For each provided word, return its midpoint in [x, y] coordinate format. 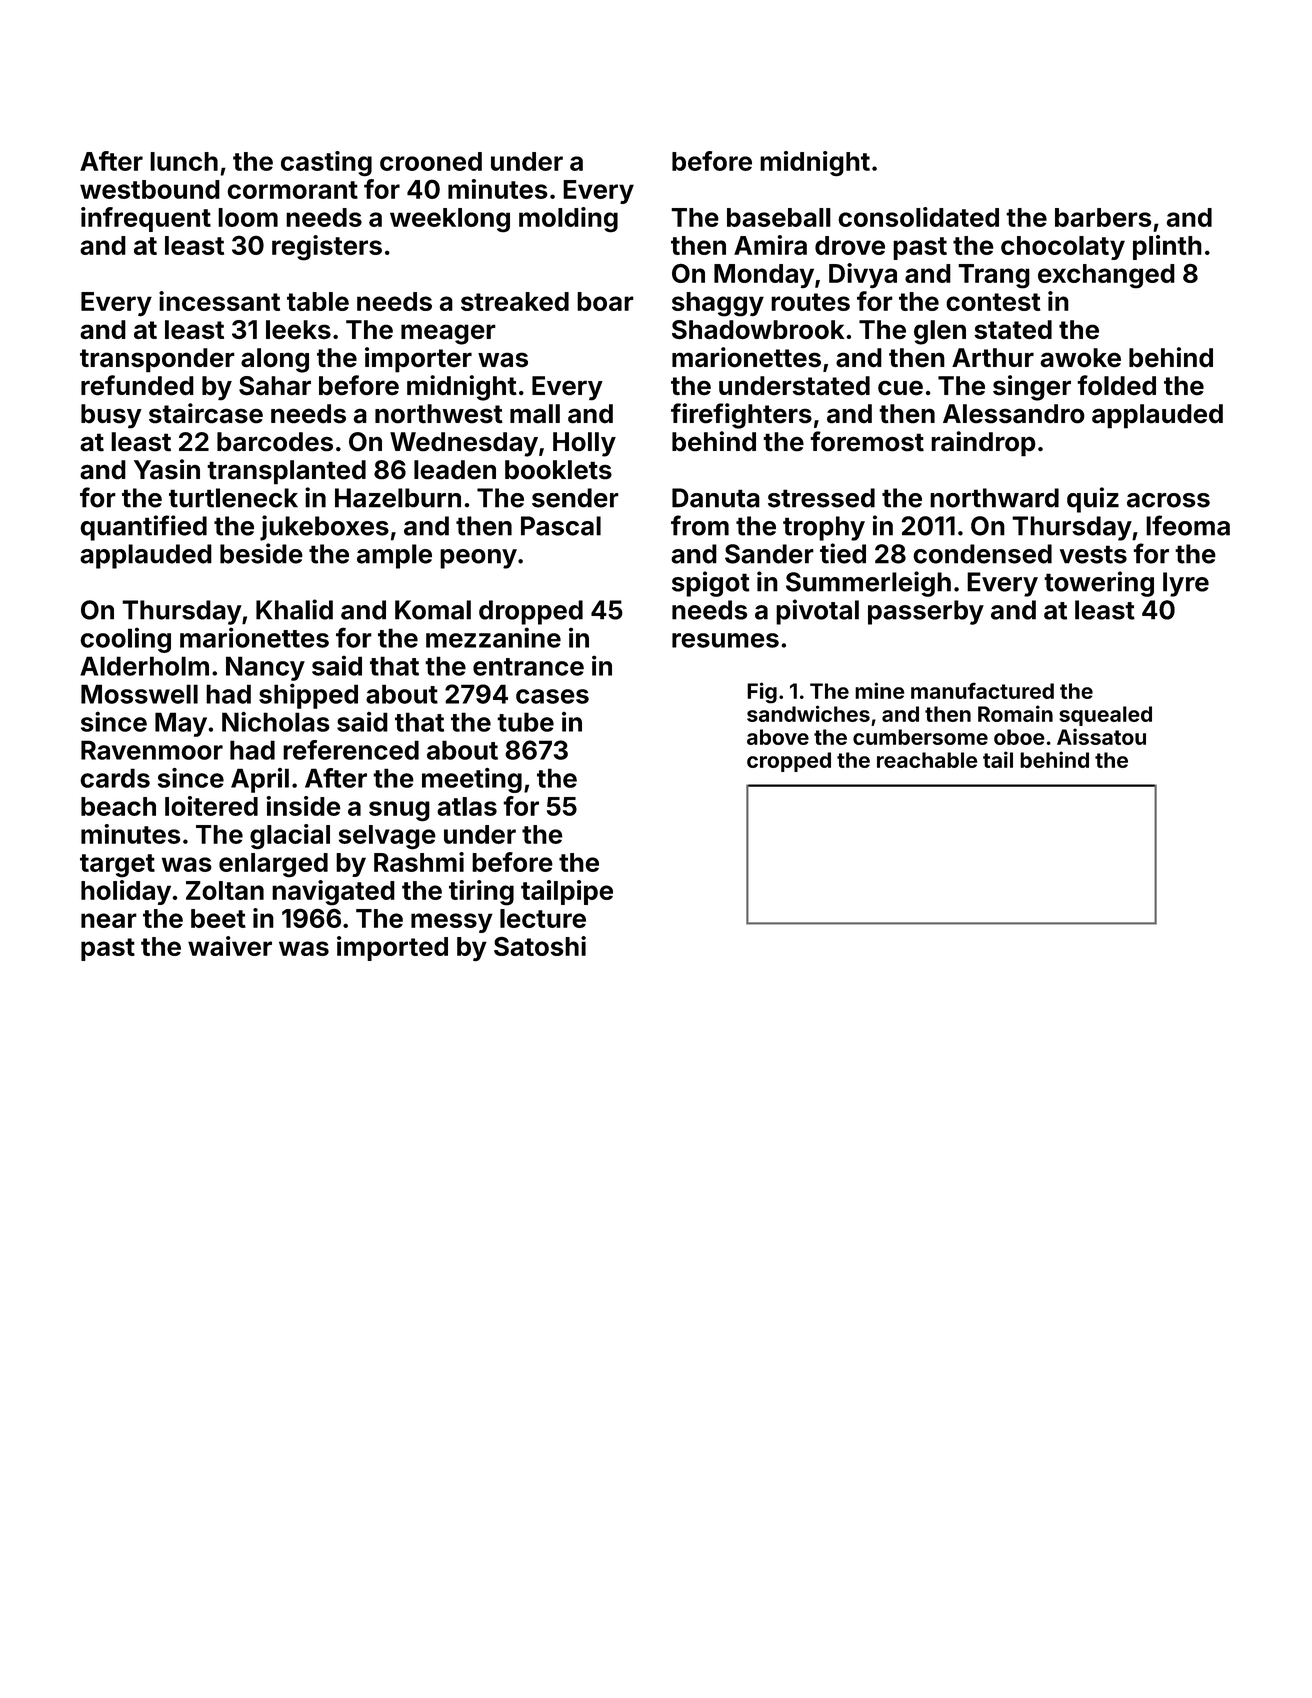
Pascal [561, 526]
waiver [230, 946]
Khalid [294, 609]
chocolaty [1063, 248]
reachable [927, 760]
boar [605, 301]
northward [994, 498]
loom [248, 217]
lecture [543, 918]
